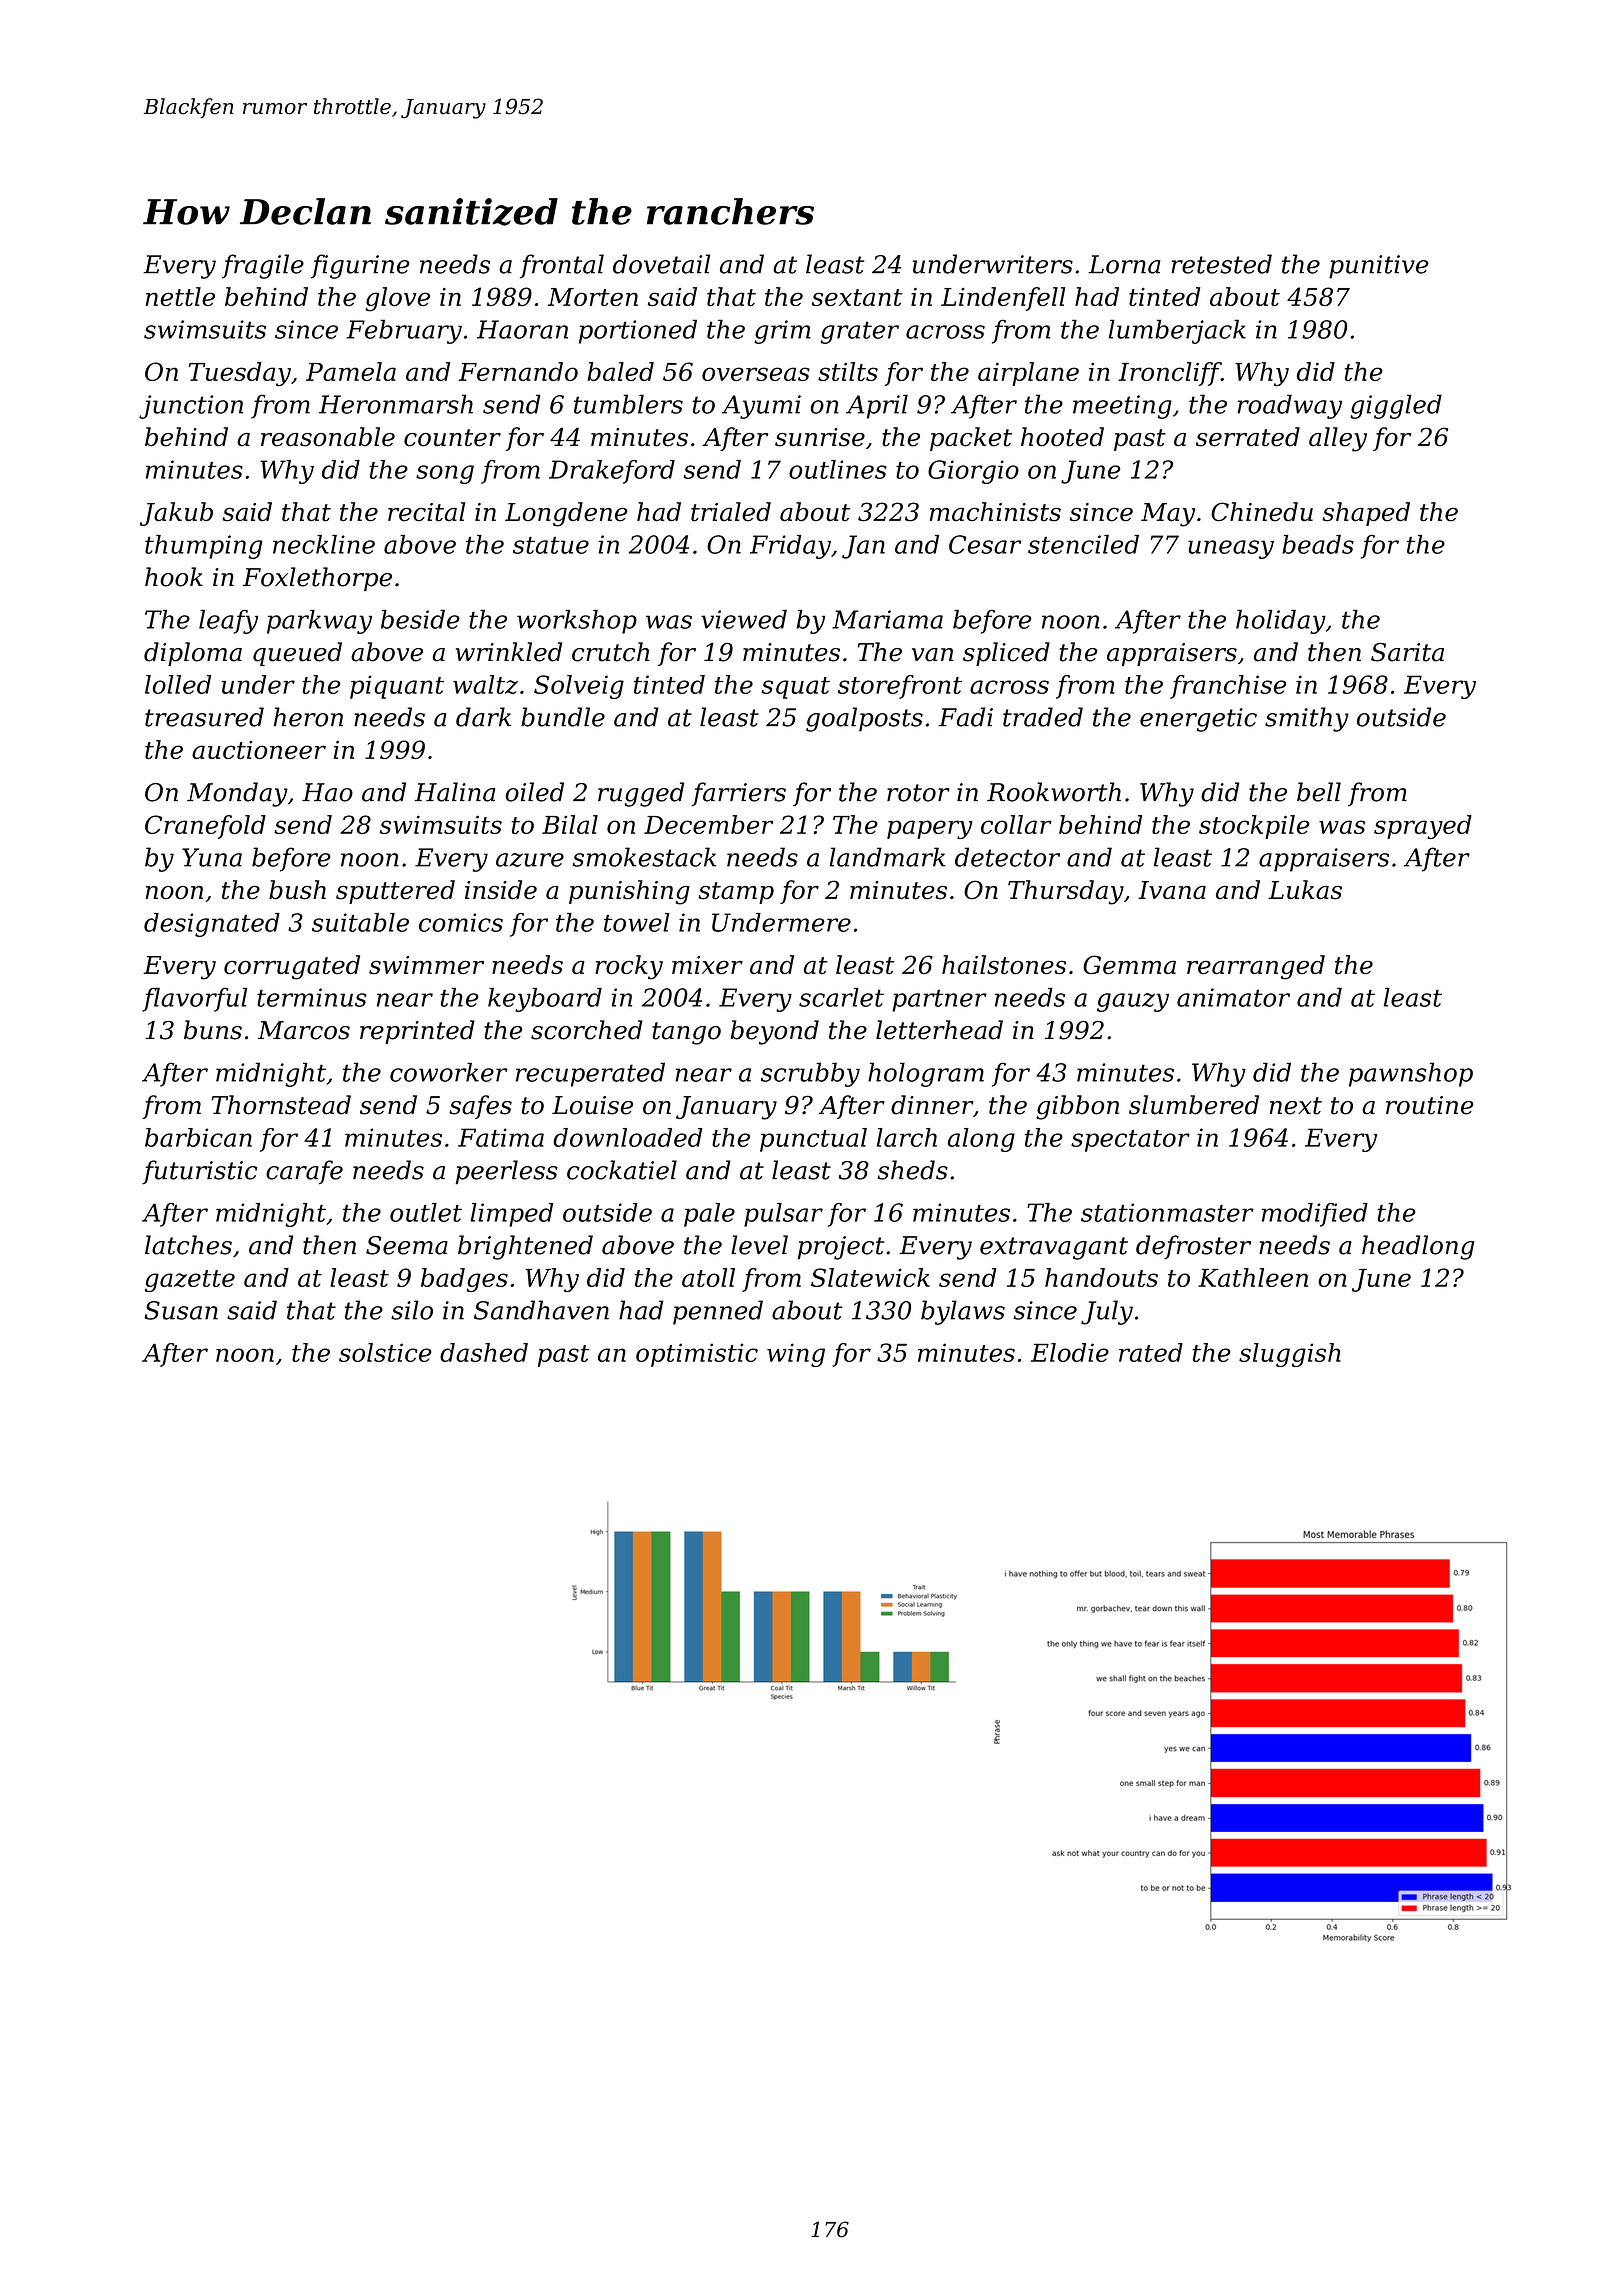 The width and height of the document is (1620, 2292). Describe the element at coordinates (738, 794) in the document. I see `farriers` at that location.
